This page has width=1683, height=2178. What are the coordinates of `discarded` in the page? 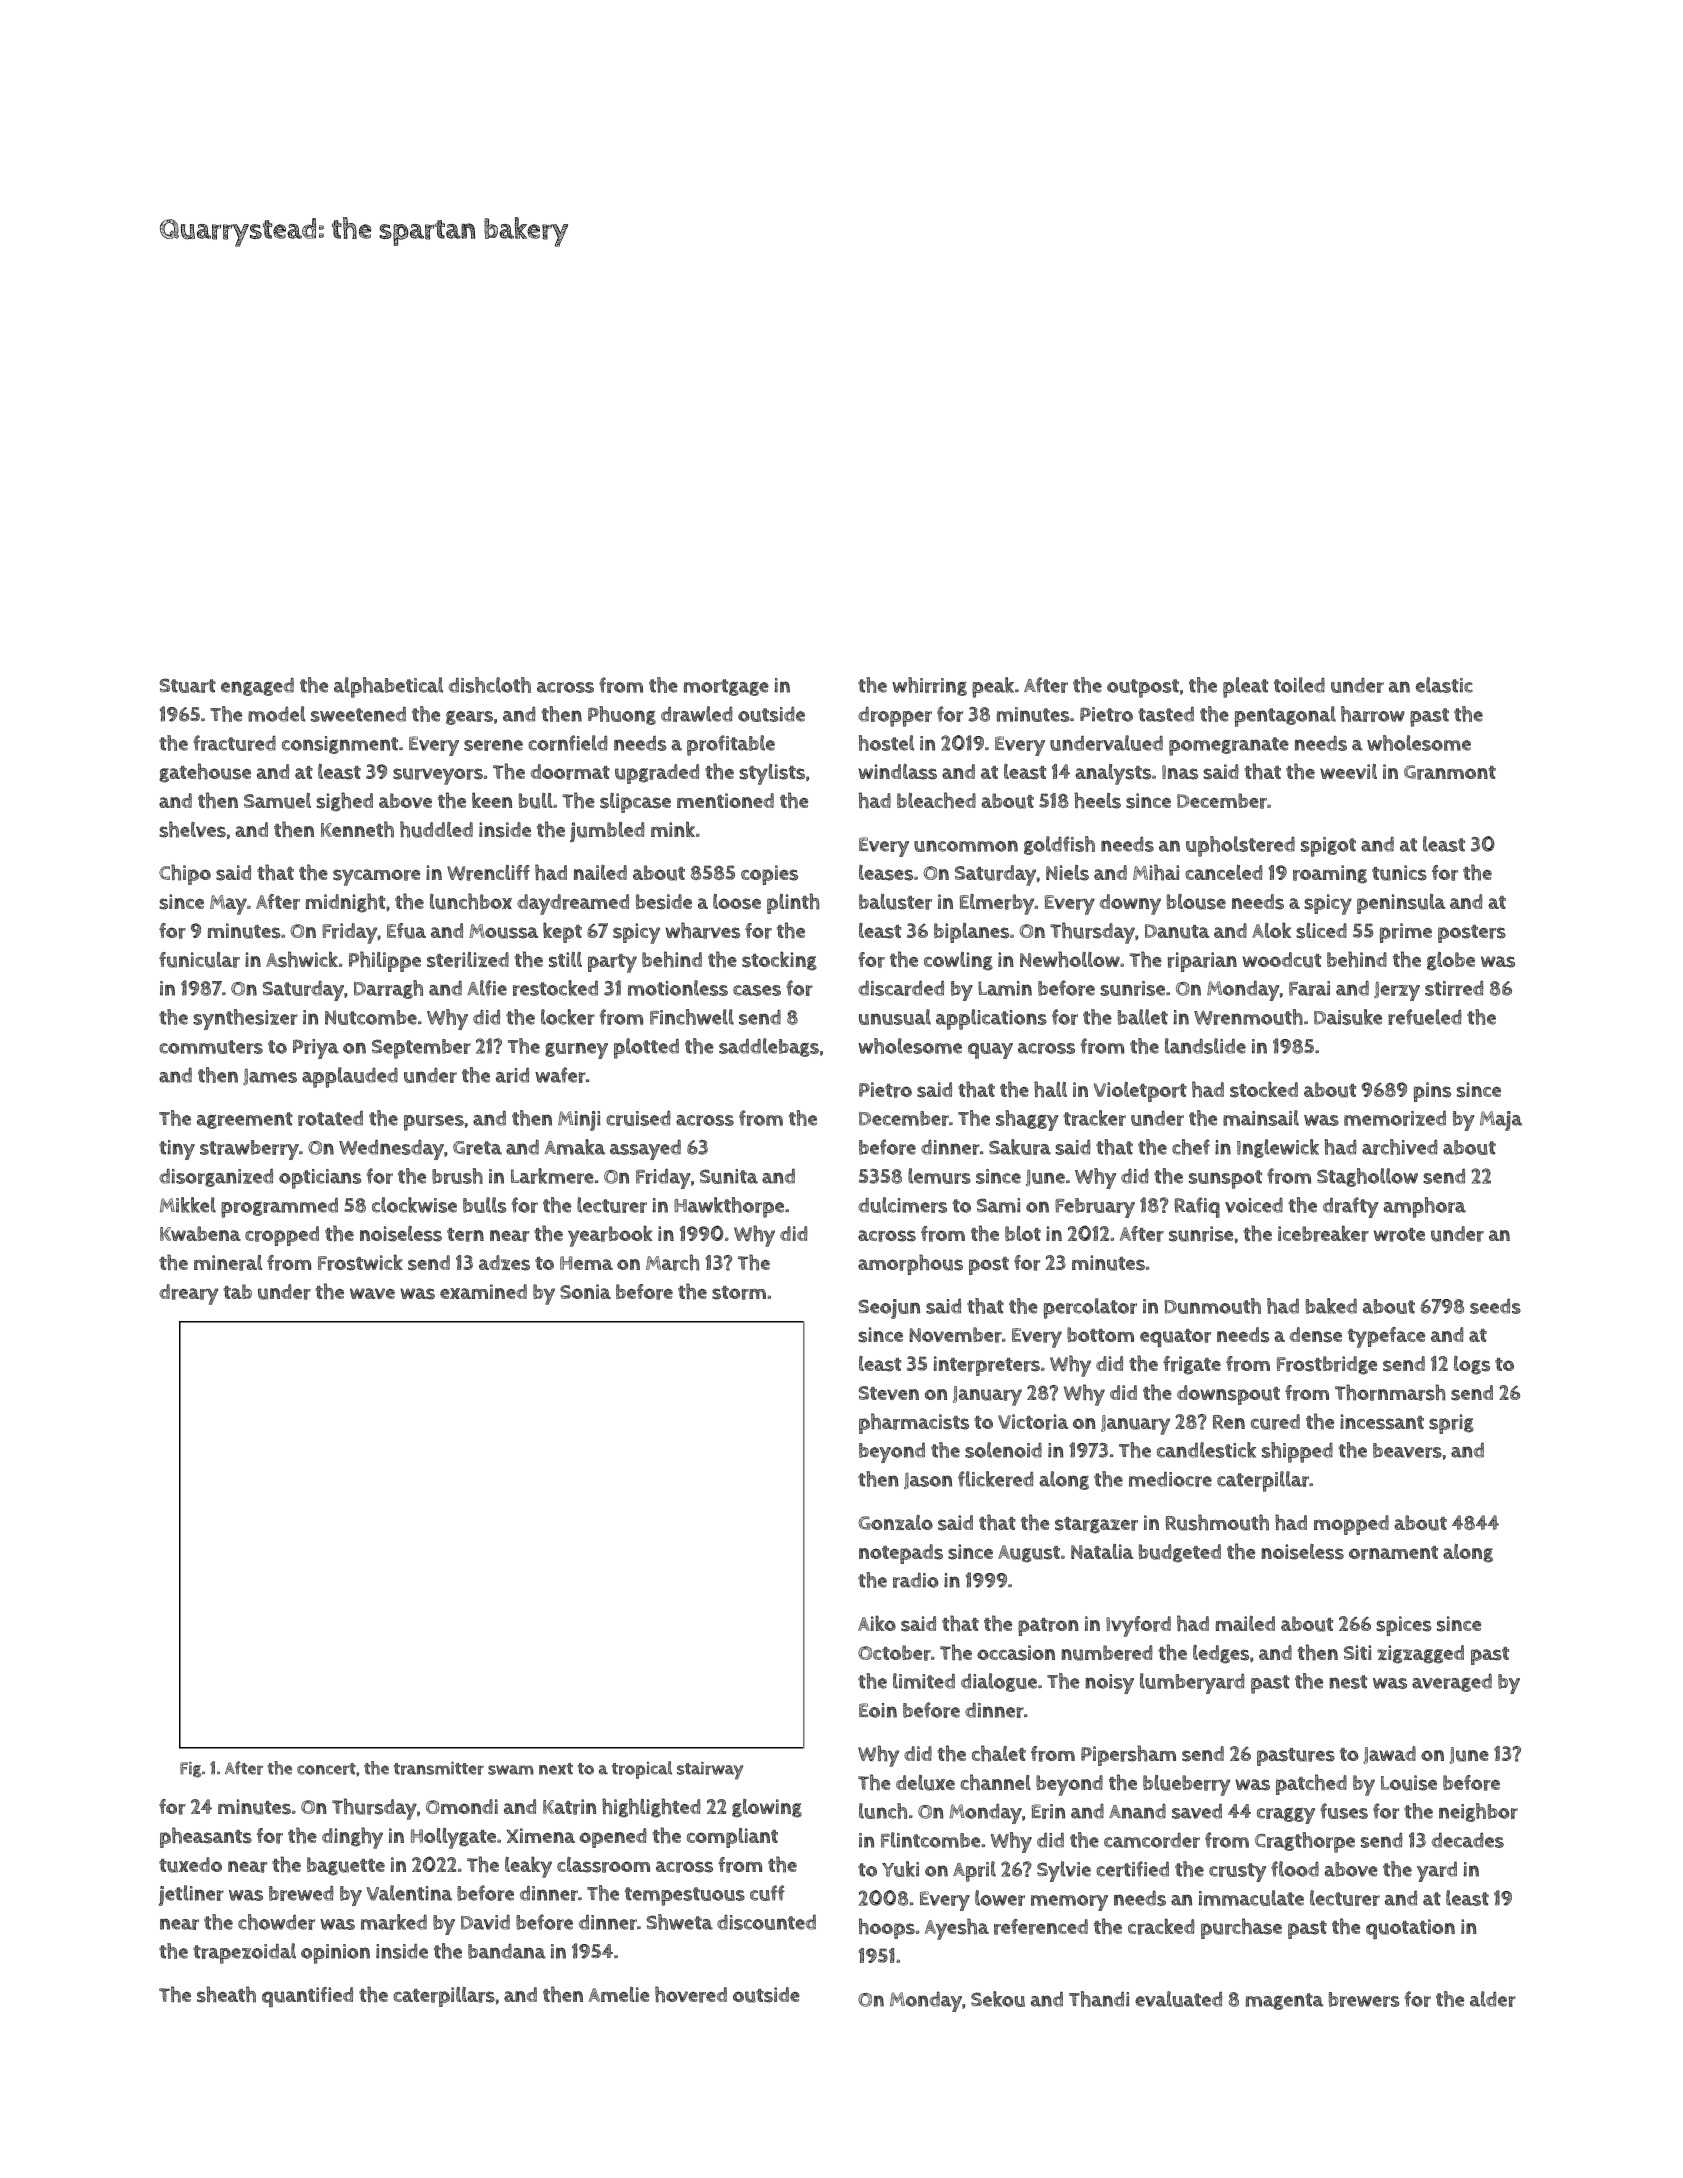 It's located at (901, 988).
